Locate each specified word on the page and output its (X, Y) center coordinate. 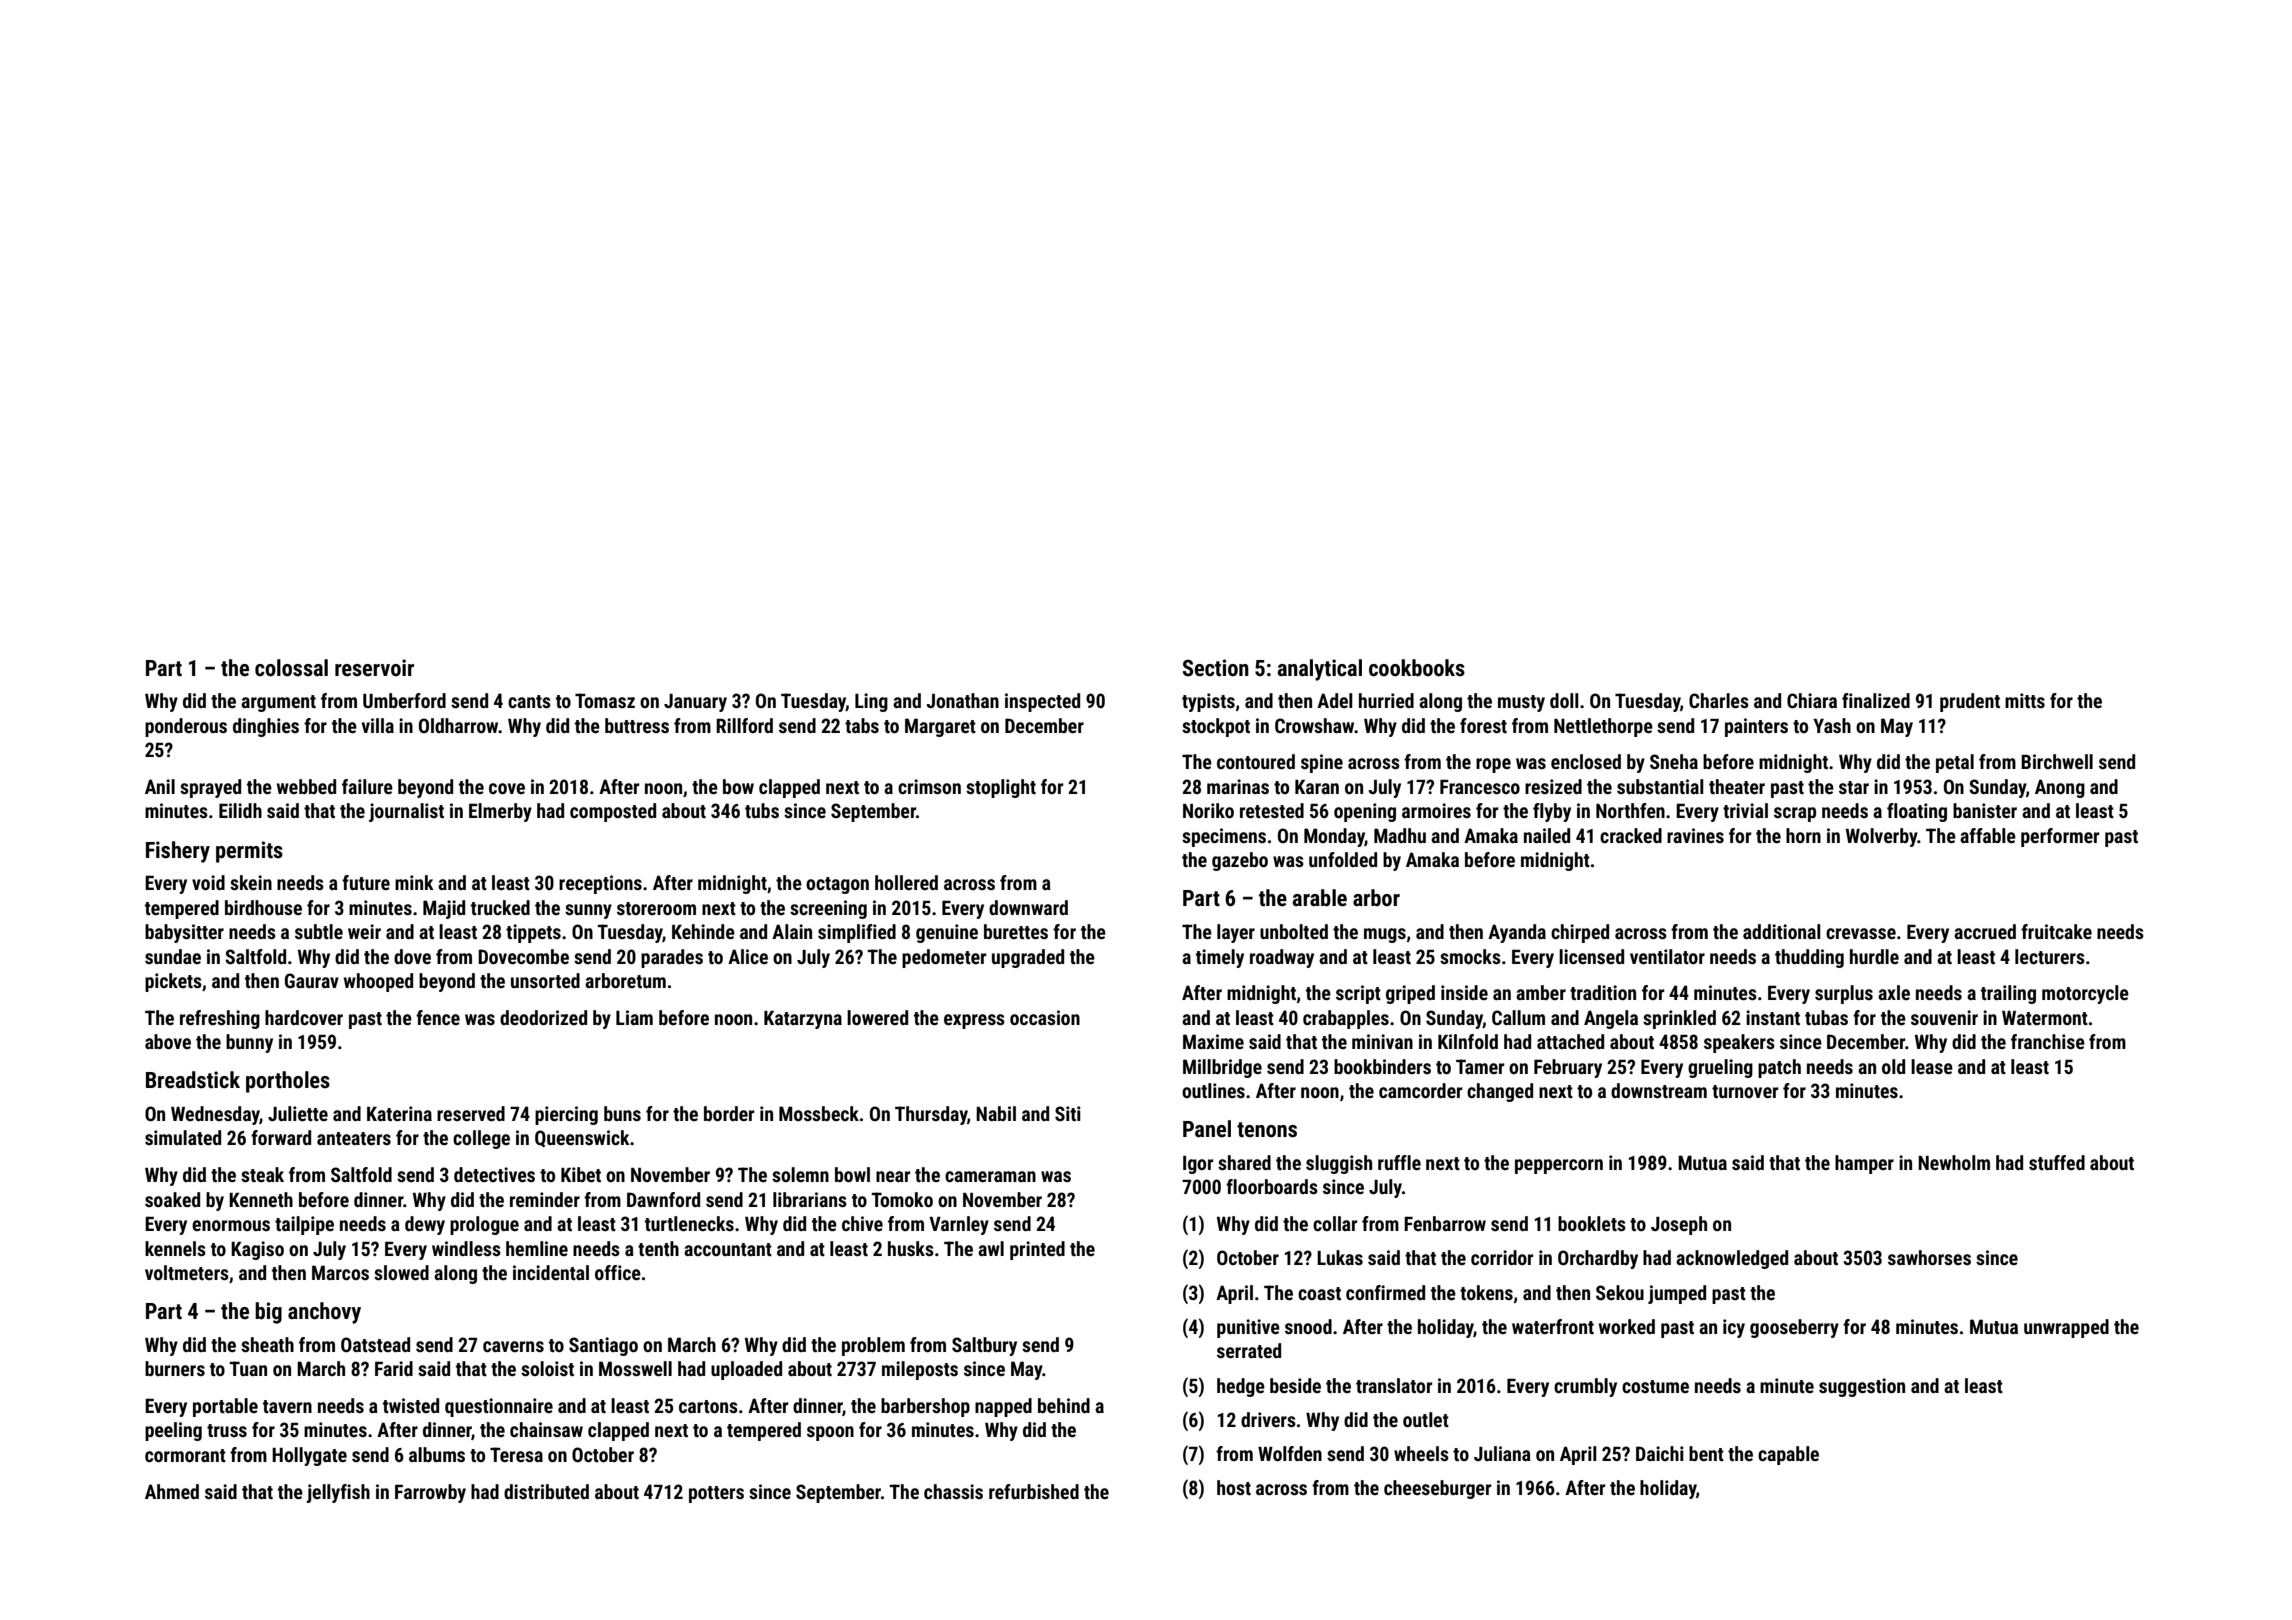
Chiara (1812, 700)
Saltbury (984, 1346)
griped (1410, 994)
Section (1216, 668)
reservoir (374, 668)
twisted (411, 1405)
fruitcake (2056, 931)
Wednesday (215, 1115)
